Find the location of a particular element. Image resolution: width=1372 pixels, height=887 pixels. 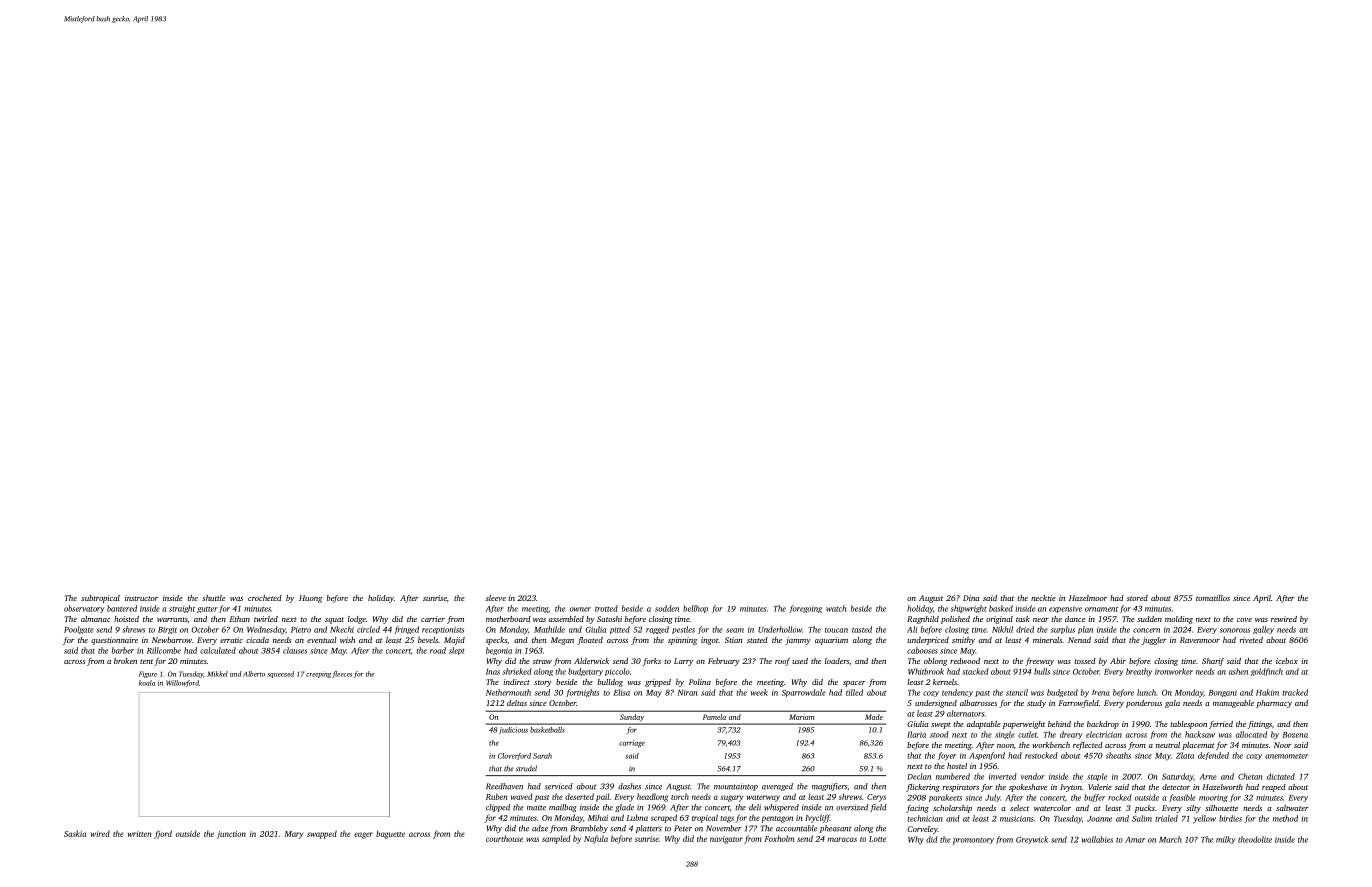

wallabies is located at coordinates (1097, 839).
